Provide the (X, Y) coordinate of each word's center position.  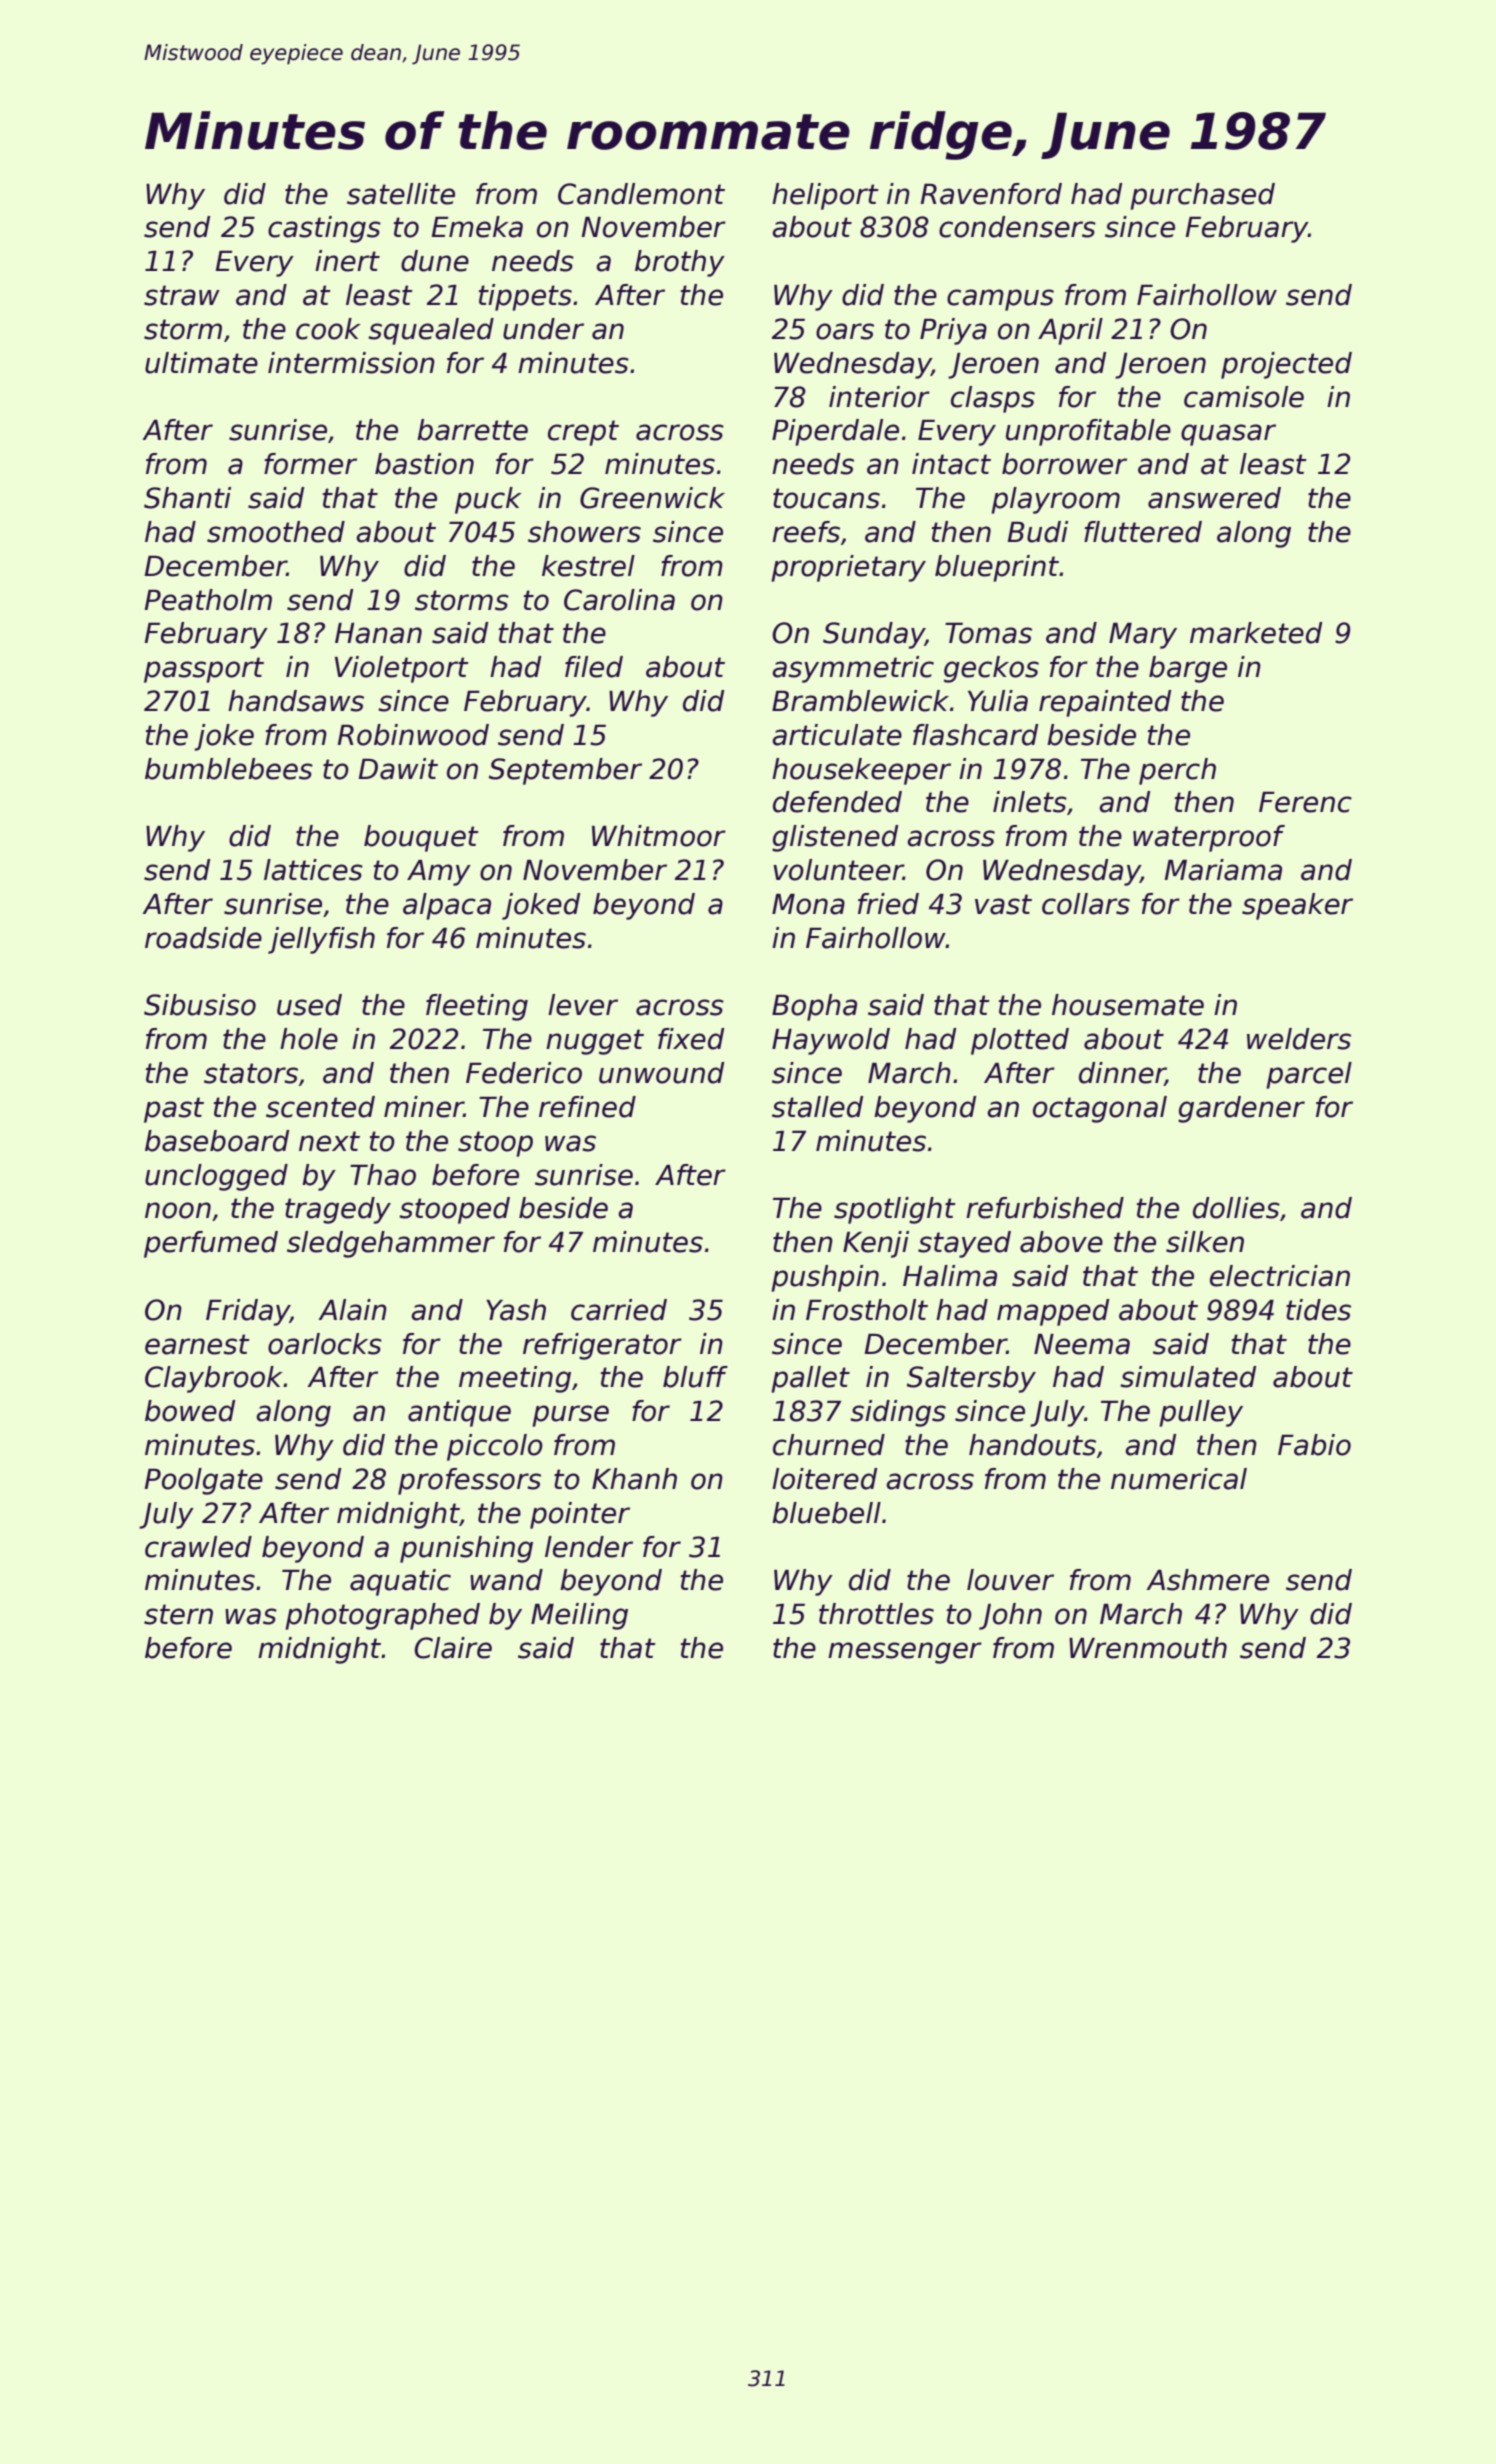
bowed (190, 1411)
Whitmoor (659, 836)
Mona (808, 904)
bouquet (421, 838)
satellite (401, 194)
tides (1318, 1310)
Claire (453, 1648)
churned (829, 1445)
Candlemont (641, 194)
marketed (1256, 633)
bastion (424, 464)
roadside (203, 938)
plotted (1020, 1041)
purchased (1202, 196)
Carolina (619, 600)
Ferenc (1305, 802)
